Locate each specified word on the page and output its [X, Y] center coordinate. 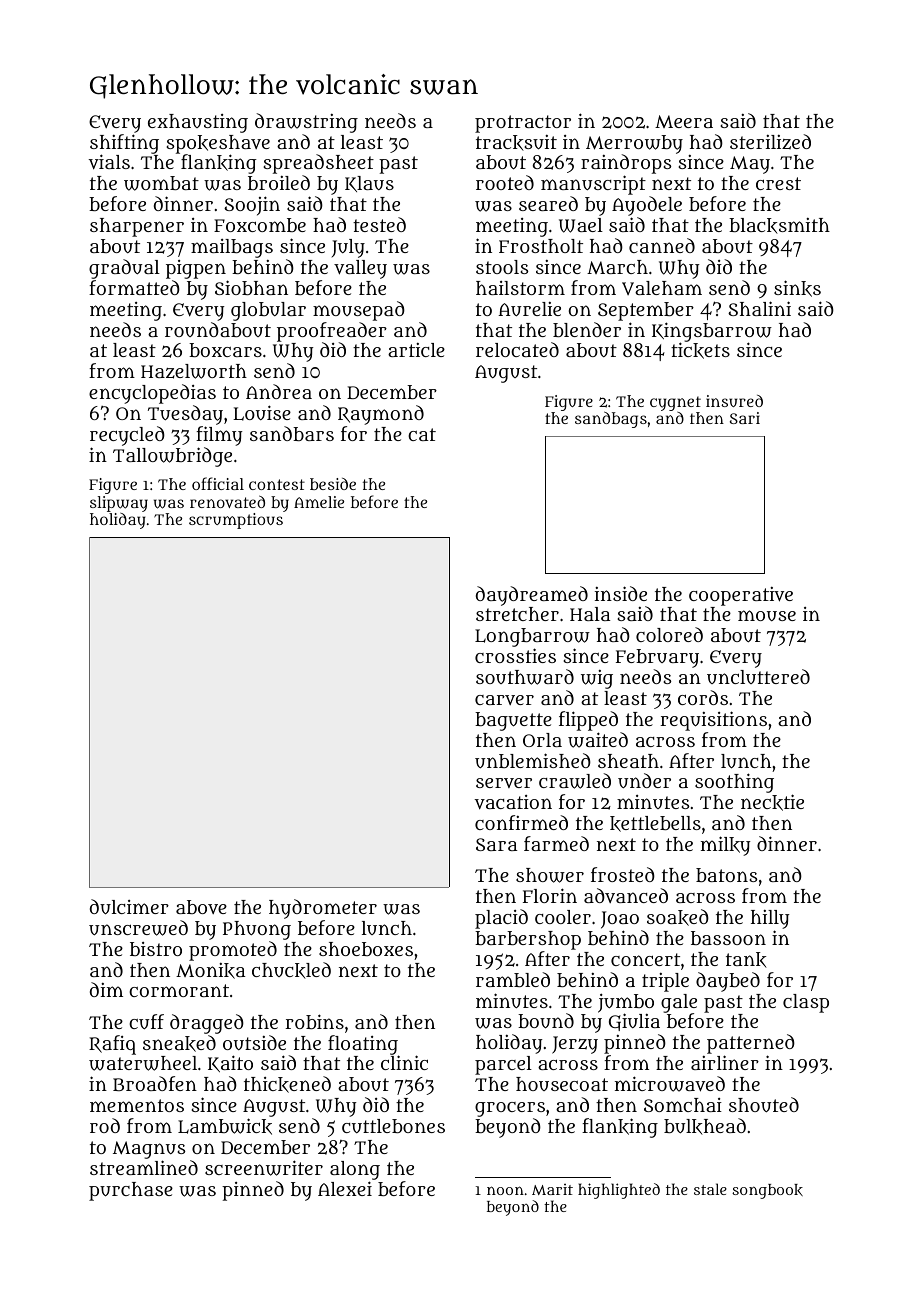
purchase [131, 1191]
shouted [764, 1104]
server [504, 783]
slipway [119, 504]
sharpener [137, 227]
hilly [770, 919]
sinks [797, 288]
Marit [552, 1189]
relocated [517, 349]
